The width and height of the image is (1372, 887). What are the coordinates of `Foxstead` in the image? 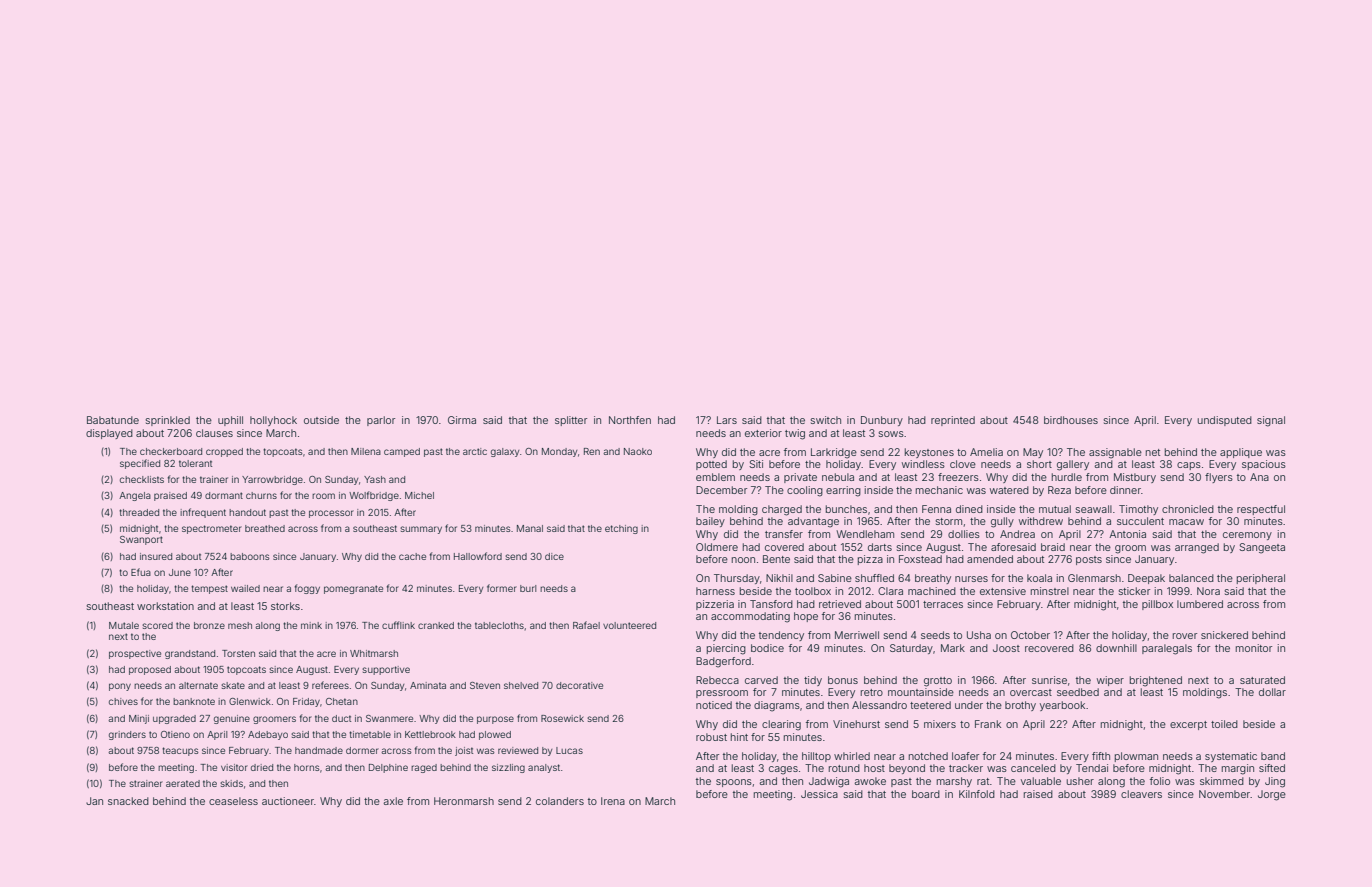 It's located at (920, 559).
